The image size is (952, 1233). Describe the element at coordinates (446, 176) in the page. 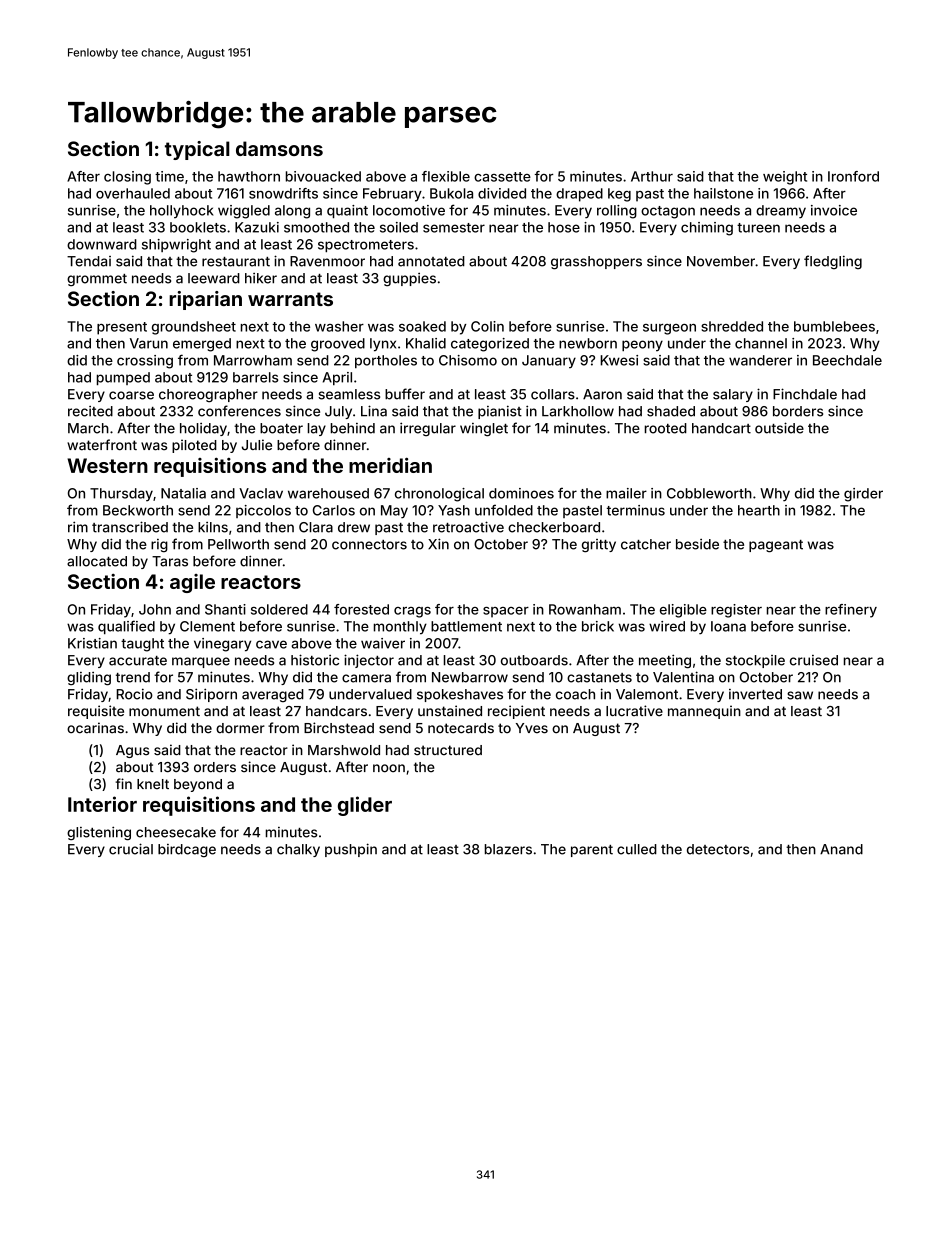

I see `flexible` at that location.
